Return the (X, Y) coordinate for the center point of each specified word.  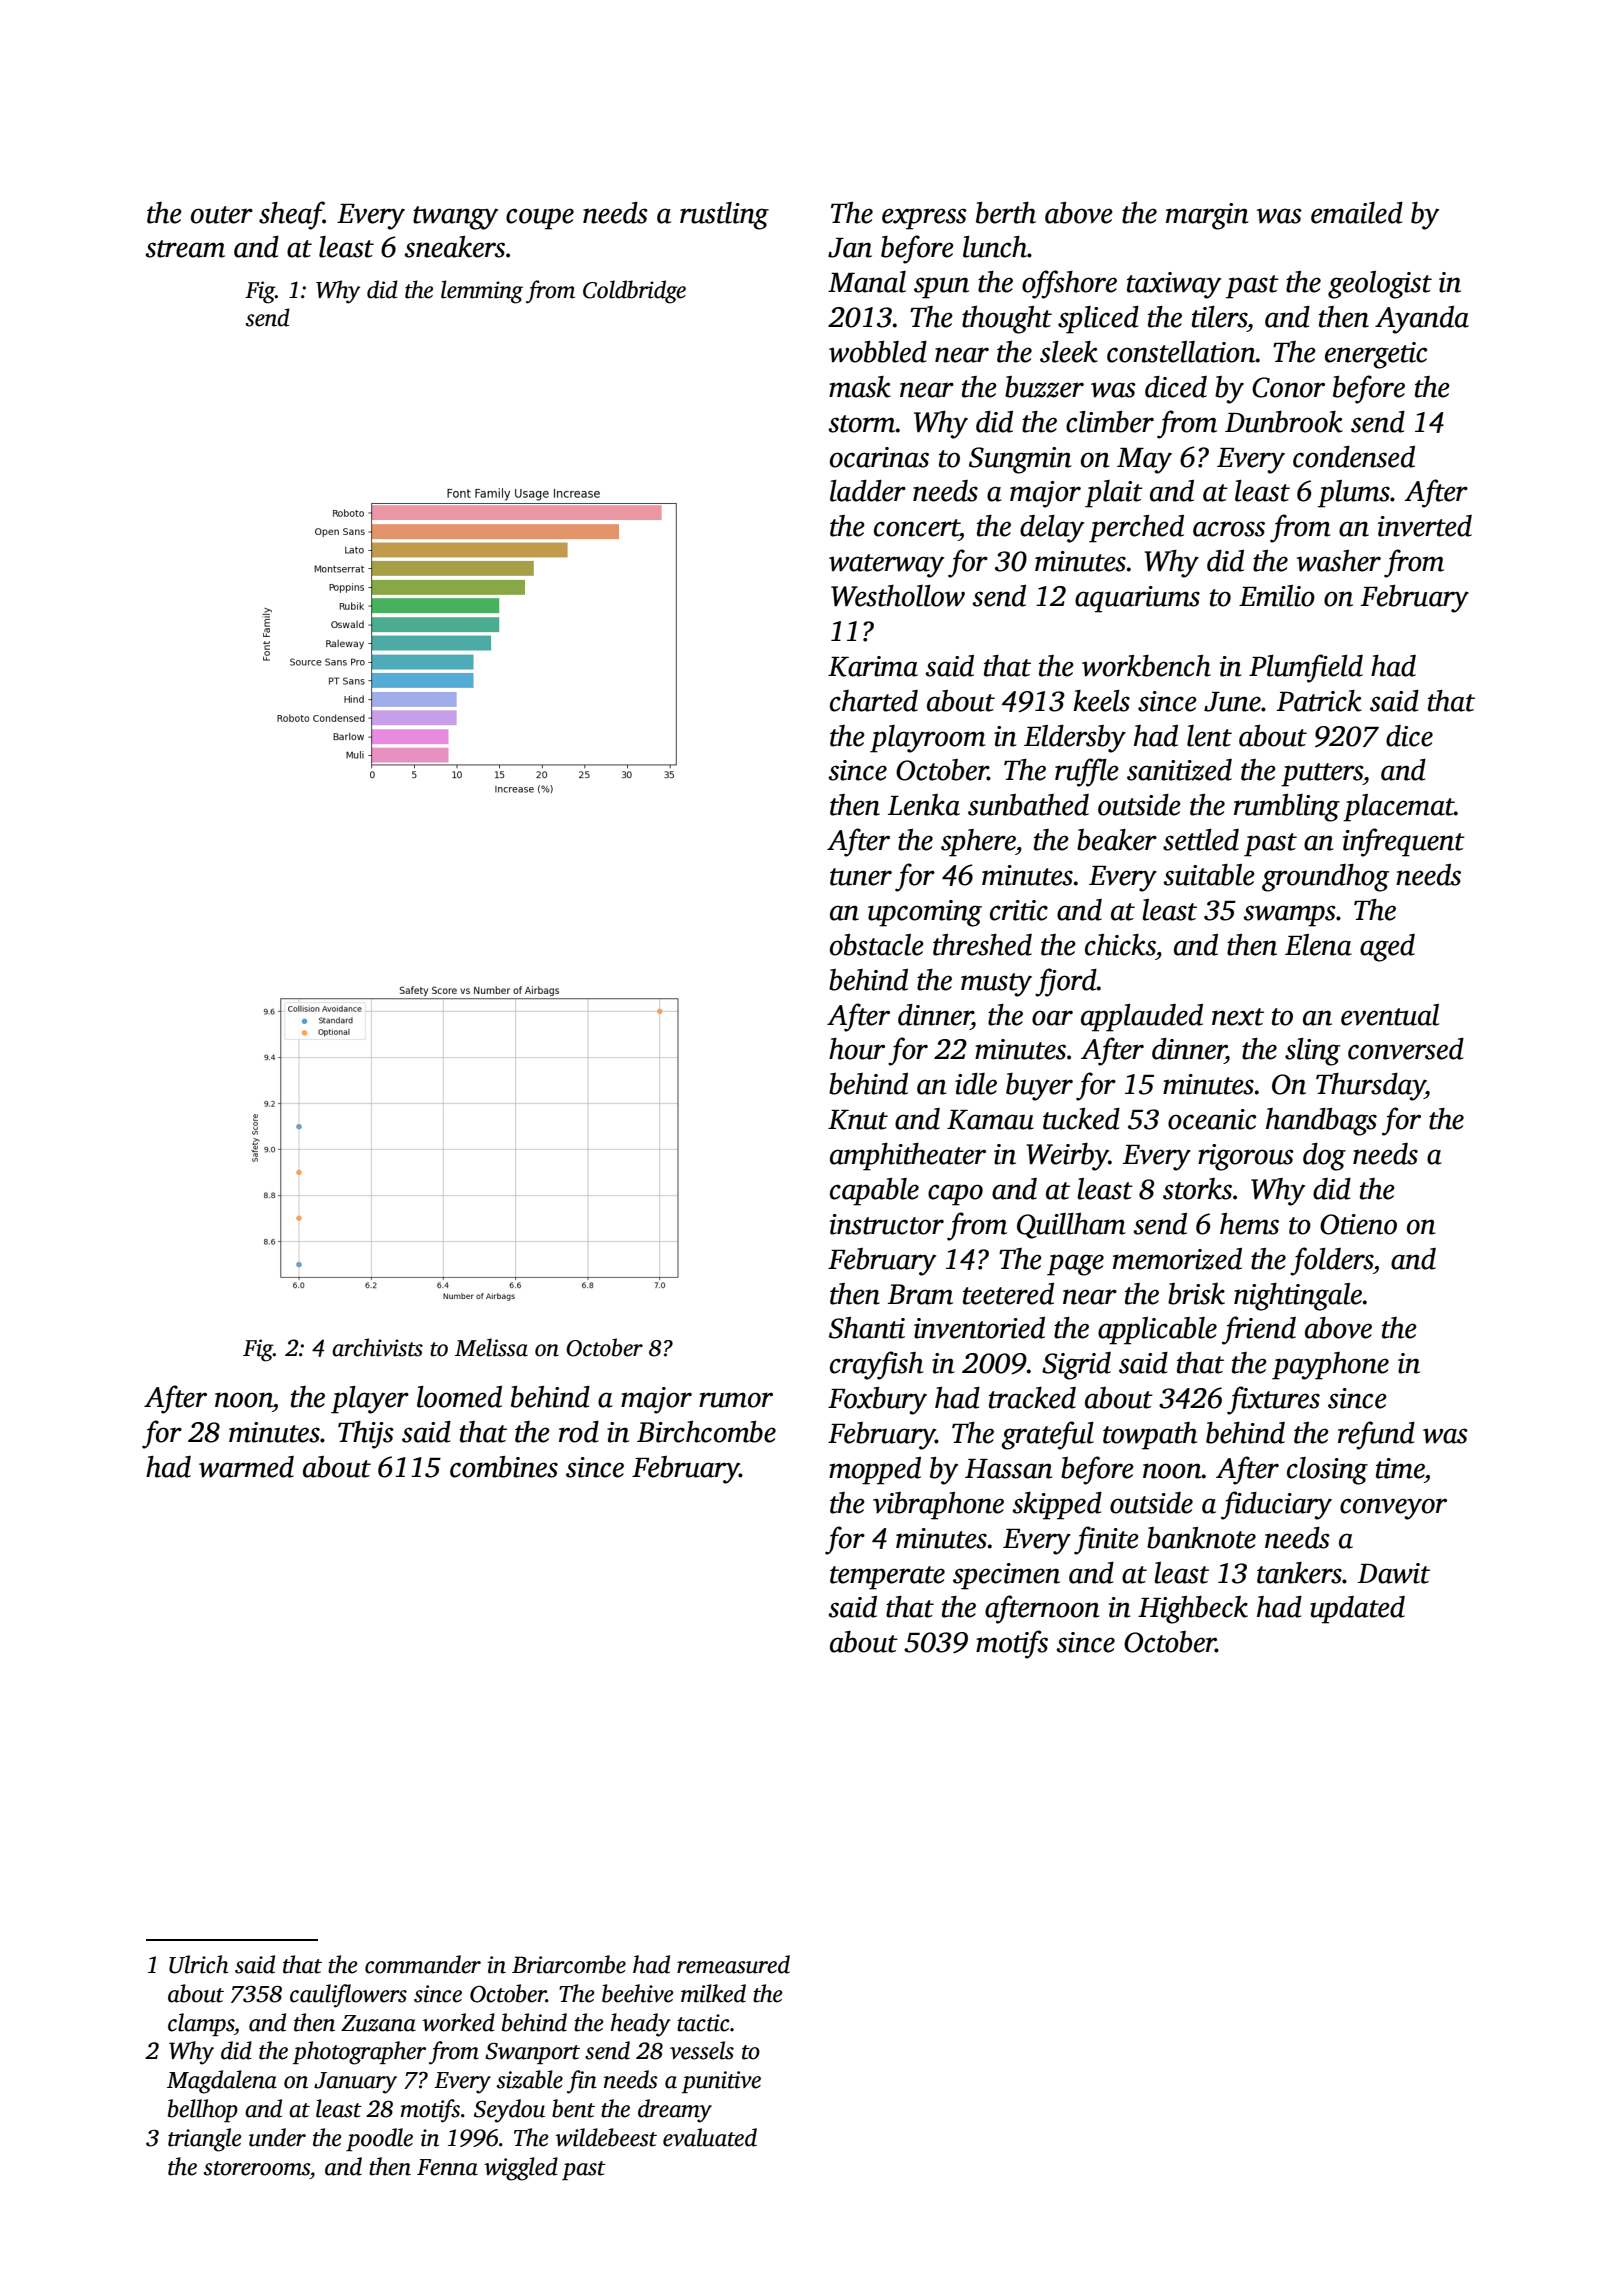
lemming (482, 292)
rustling (724, 216)
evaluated (710, 2137)
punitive (721, 2082)
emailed (1357, 213)
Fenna (447, 2167)
